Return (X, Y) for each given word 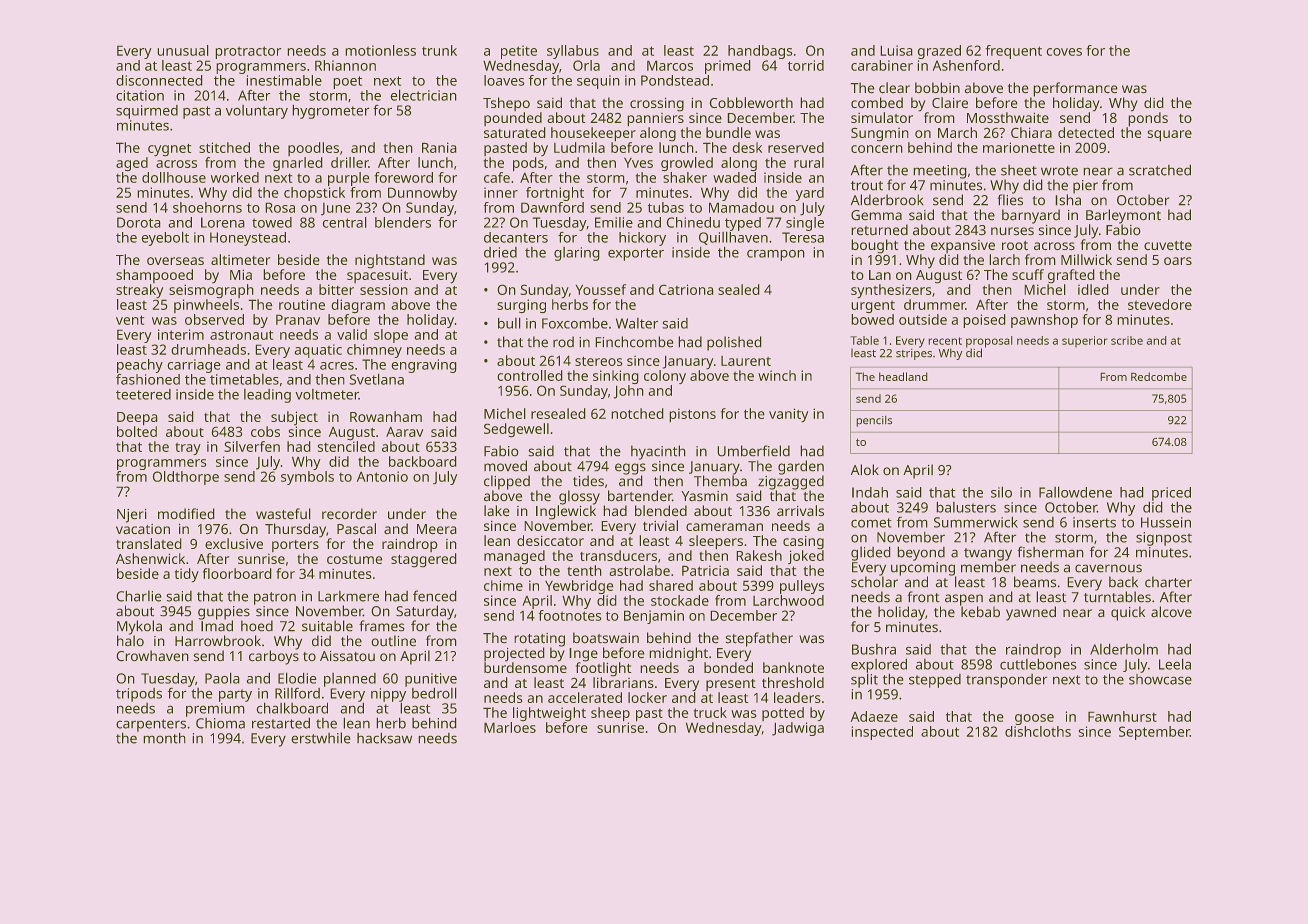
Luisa (896, 50)
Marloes (510, 727)
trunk (439, 50)
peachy (140, 366)
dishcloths (1038, 731)
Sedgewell (516, 430)
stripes (914, 354)
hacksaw (384, 738)
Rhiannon (345, 65)
